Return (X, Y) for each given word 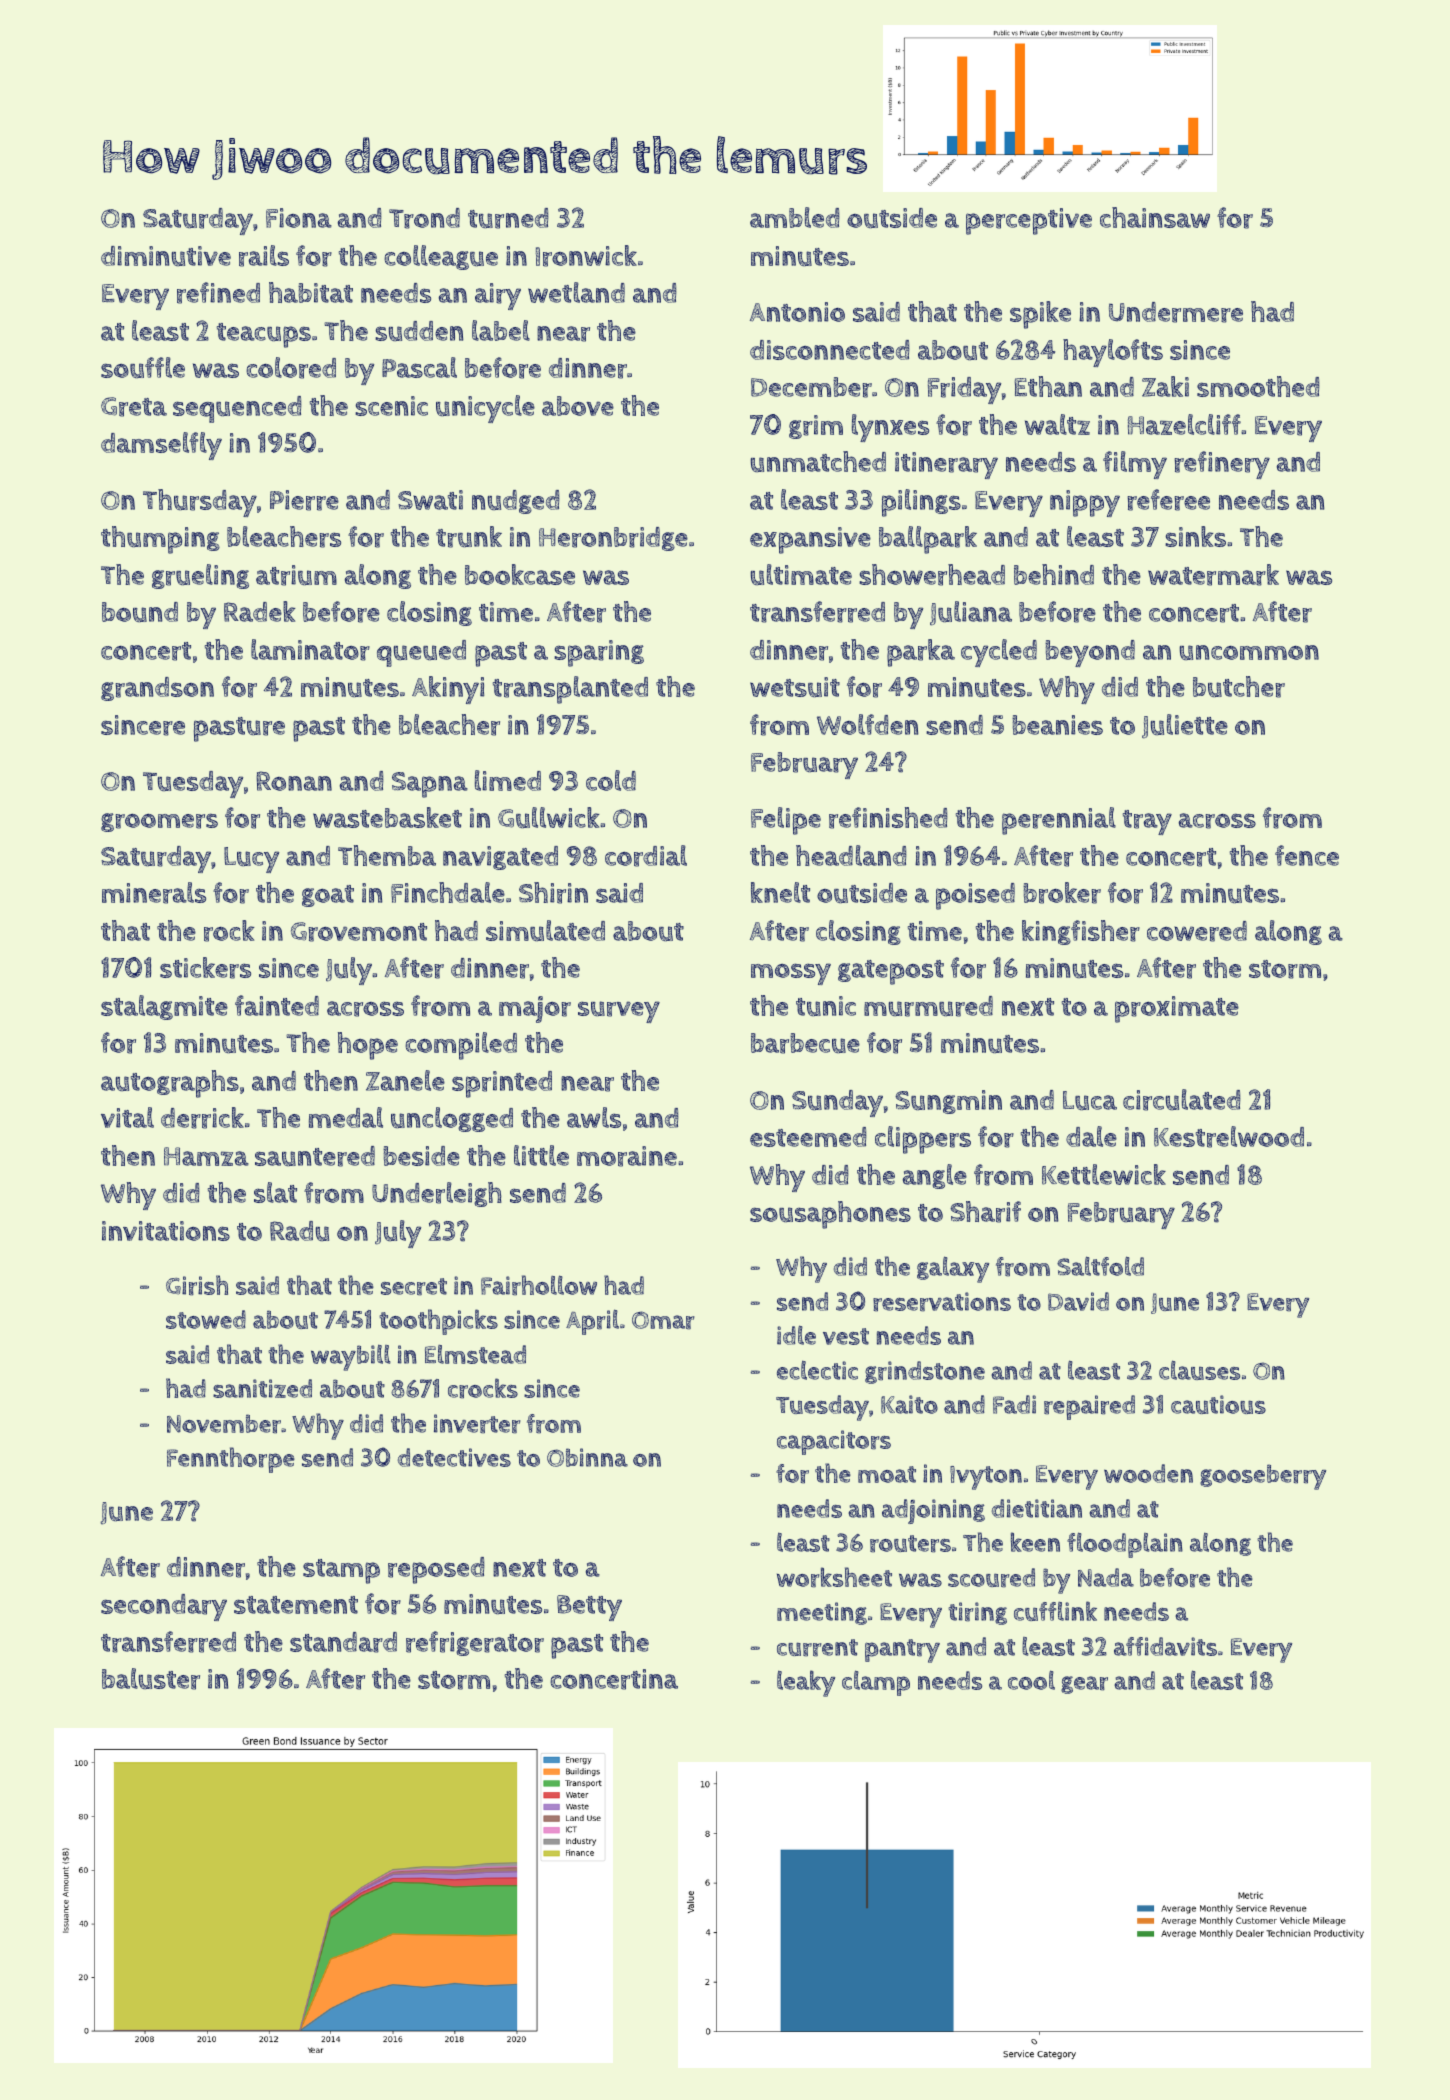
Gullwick (549, 817)
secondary (164, 1607)
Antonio (797, 312)
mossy (791, 974)
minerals (154, 893)
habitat (311, 292)
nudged (516, 502)
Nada (1106, 1577)
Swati (430, 500)
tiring (977, 1613)
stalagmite (164, 1007)
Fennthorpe (231, 1460)
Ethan (1048, 386)
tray (1147, 822)
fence (1307, 855)
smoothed (1258, 386)
